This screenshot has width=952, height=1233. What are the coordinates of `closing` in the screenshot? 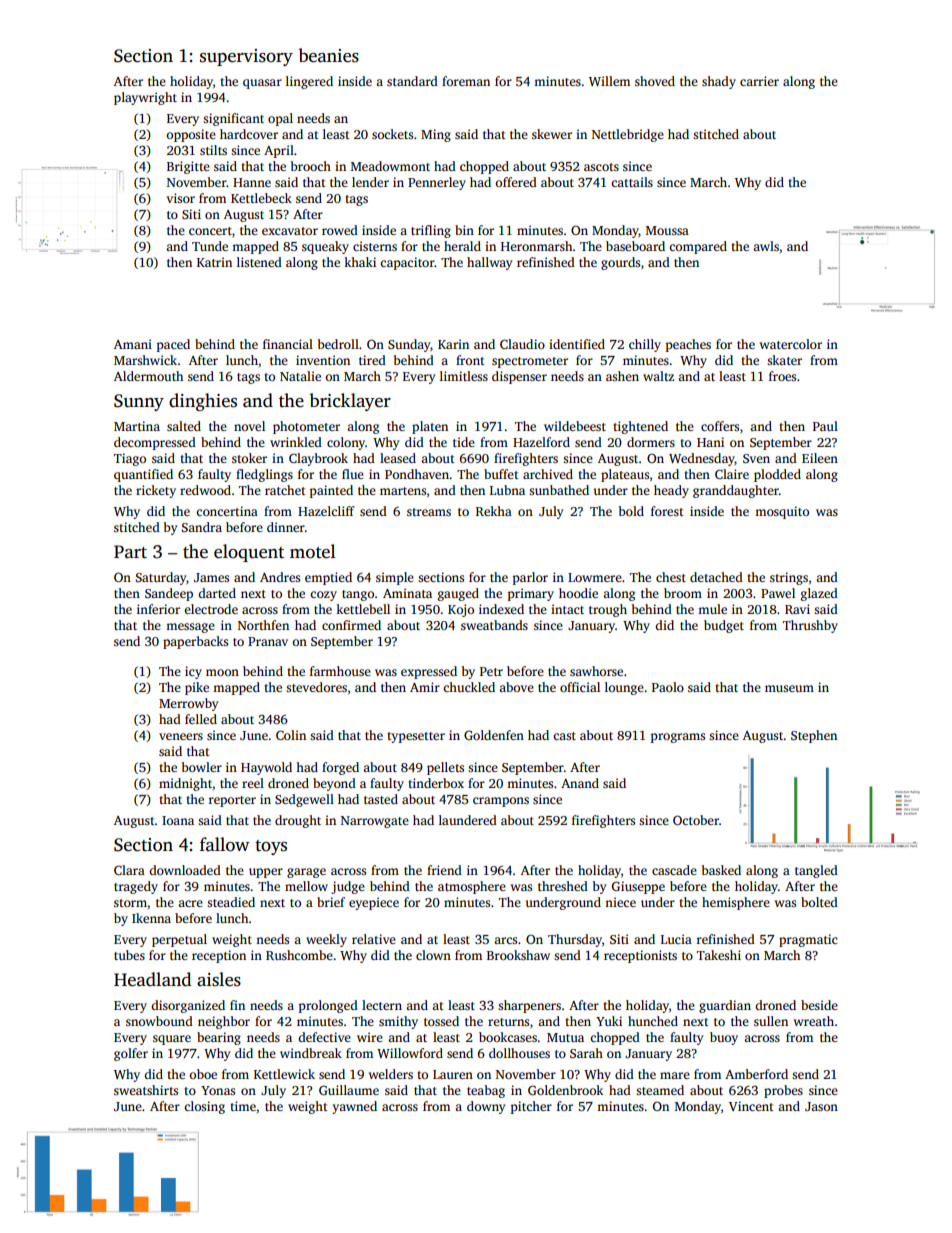 It's located at (204, 1107).
